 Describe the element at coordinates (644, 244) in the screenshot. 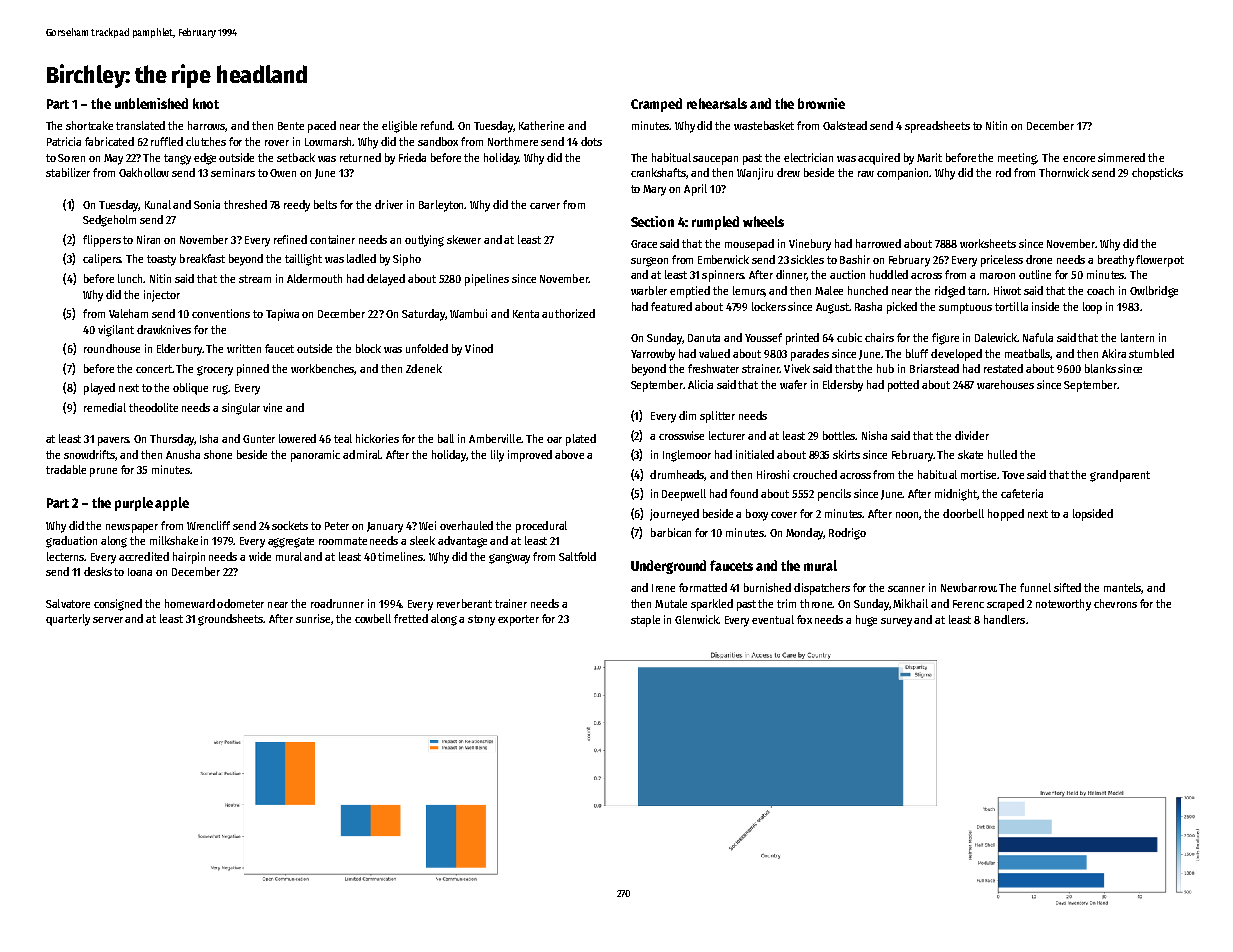

I see `Grace` at that location.
